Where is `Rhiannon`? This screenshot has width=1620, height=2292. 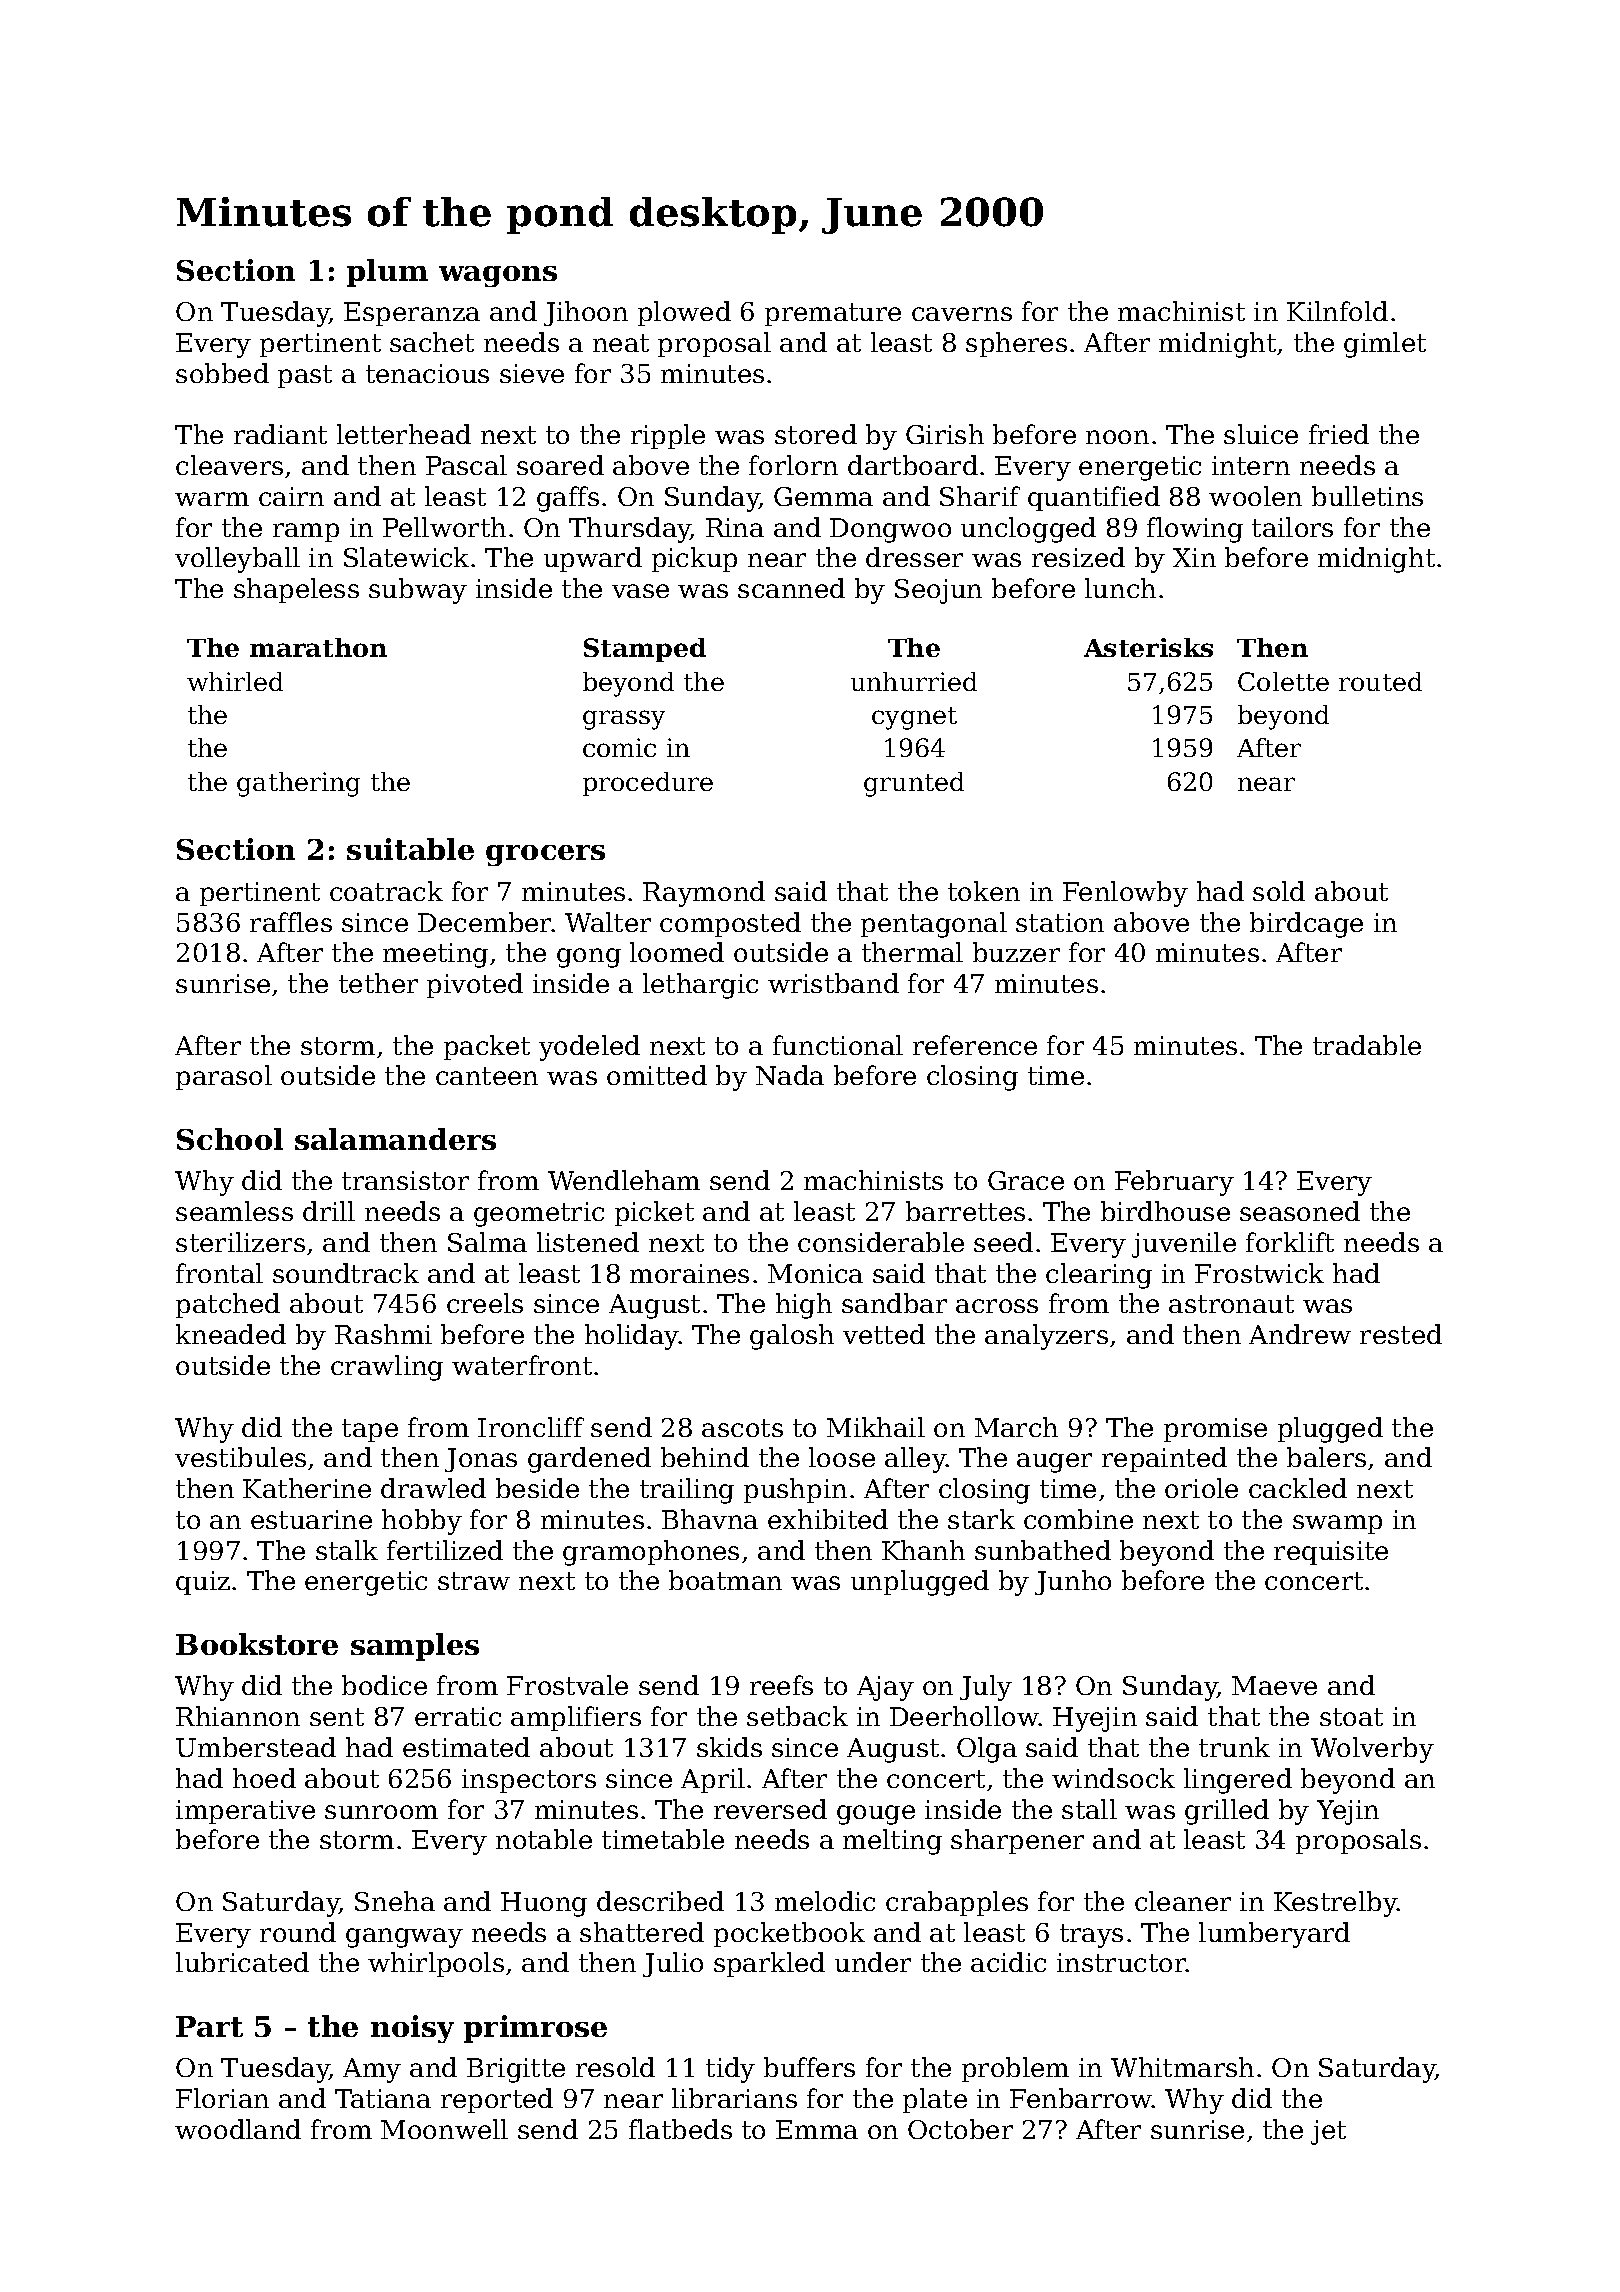
Rhiannon is located at coordinates (238, 1716).
